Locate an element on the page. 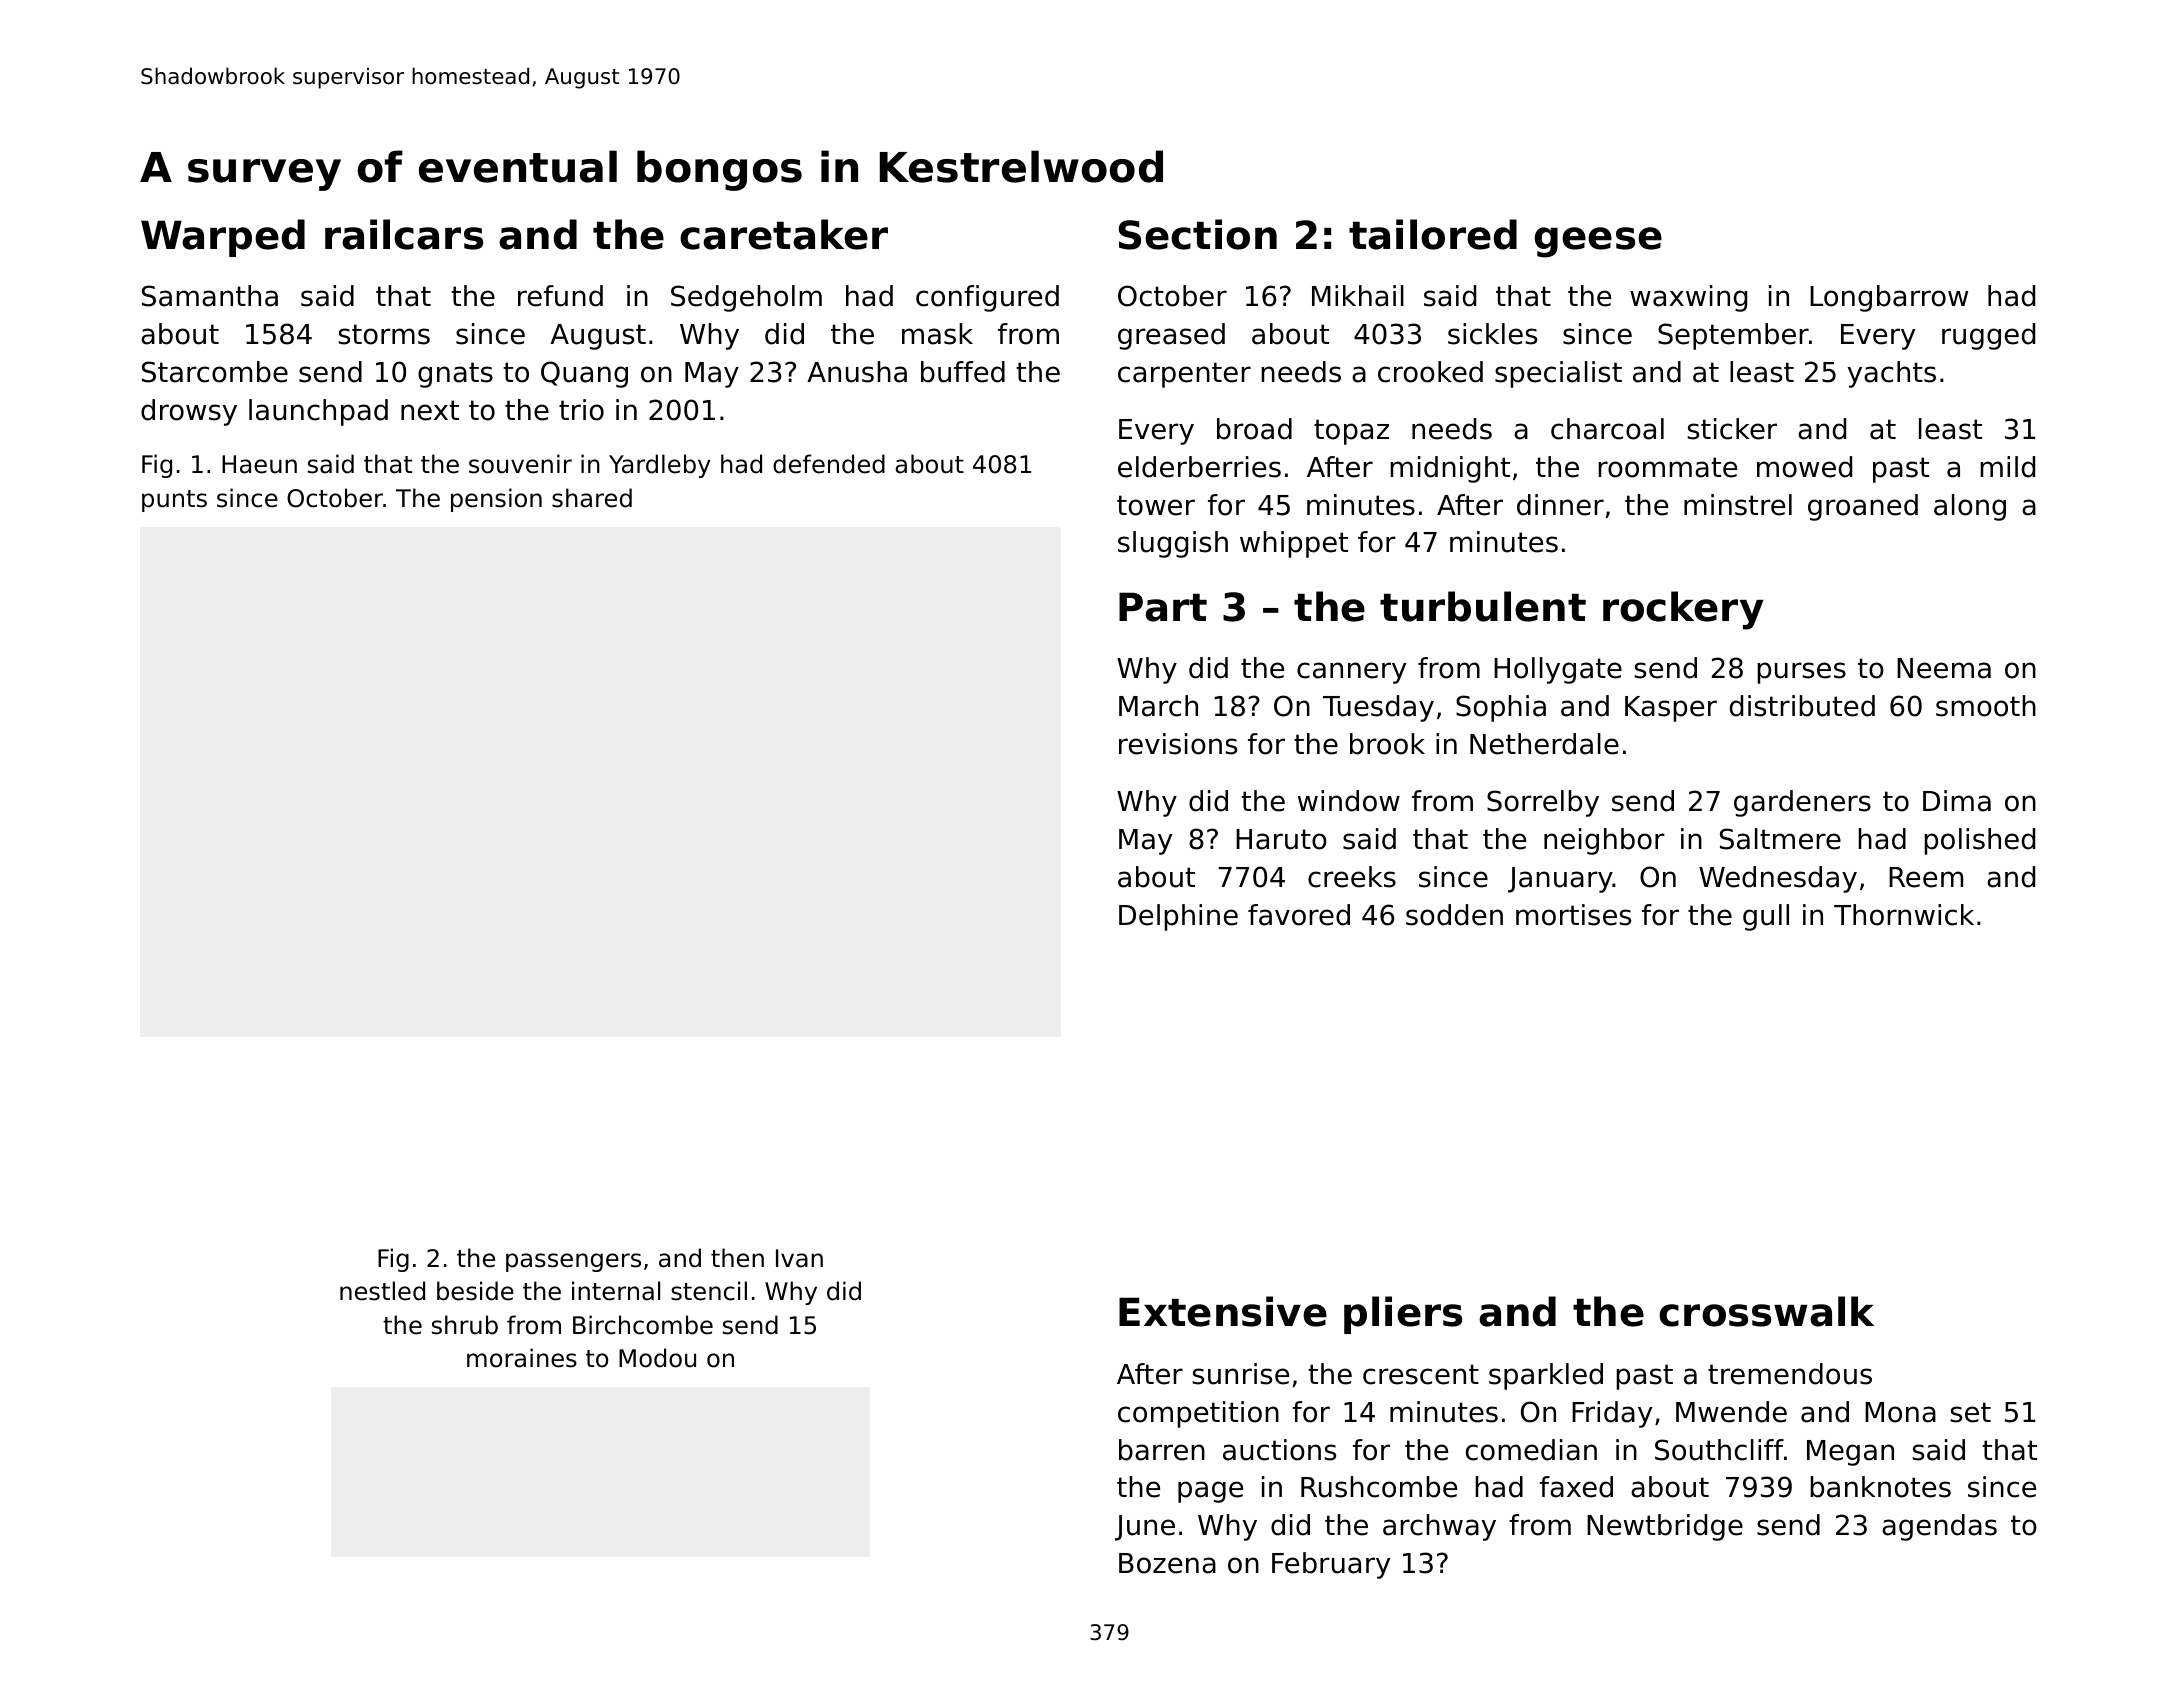 The height and width of the page is (1683, 2178). Section is located at coordinates (1198, 234).
